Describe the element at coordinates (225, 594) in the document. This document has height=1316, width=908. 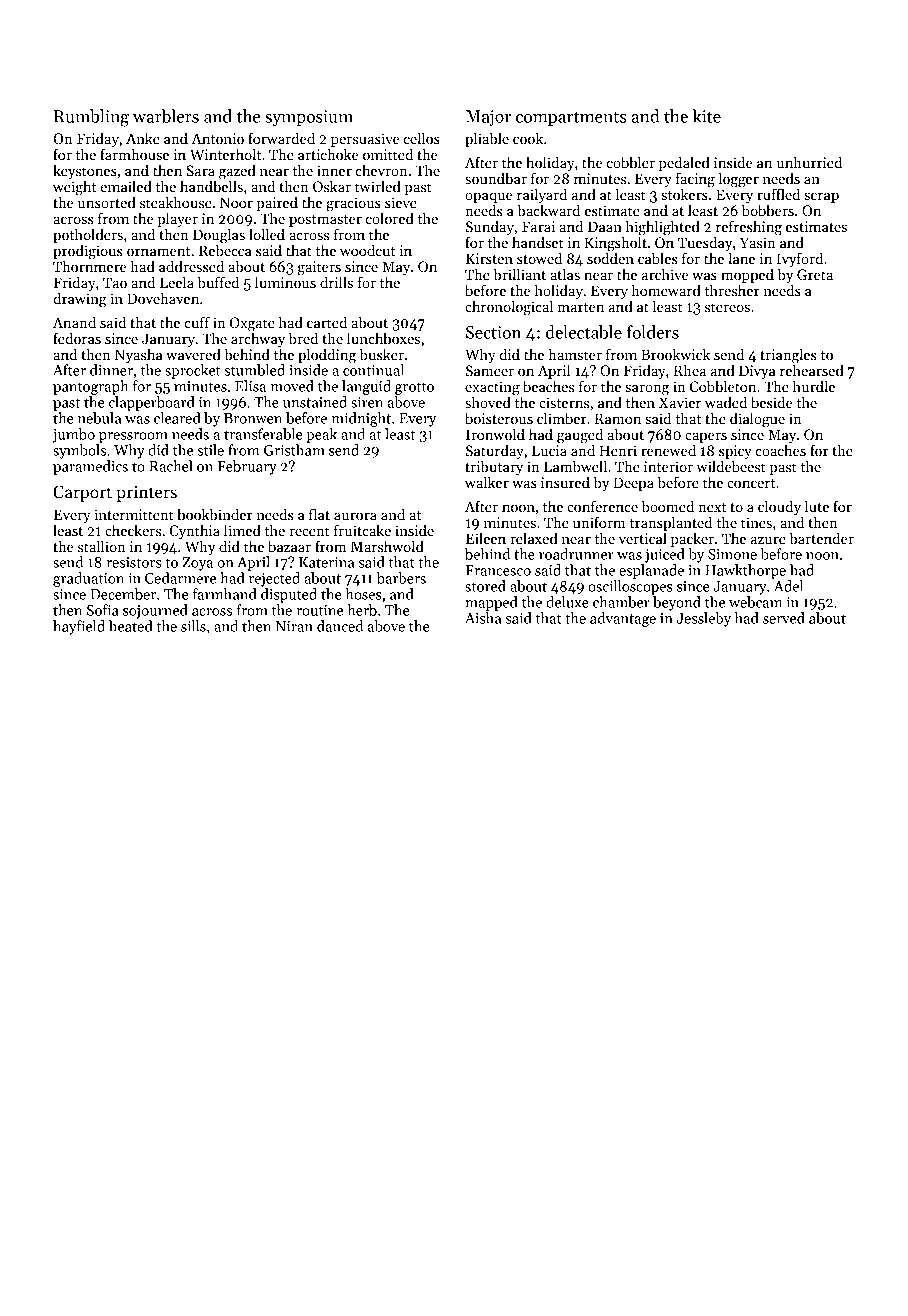
I see `farmhand` at that location.
